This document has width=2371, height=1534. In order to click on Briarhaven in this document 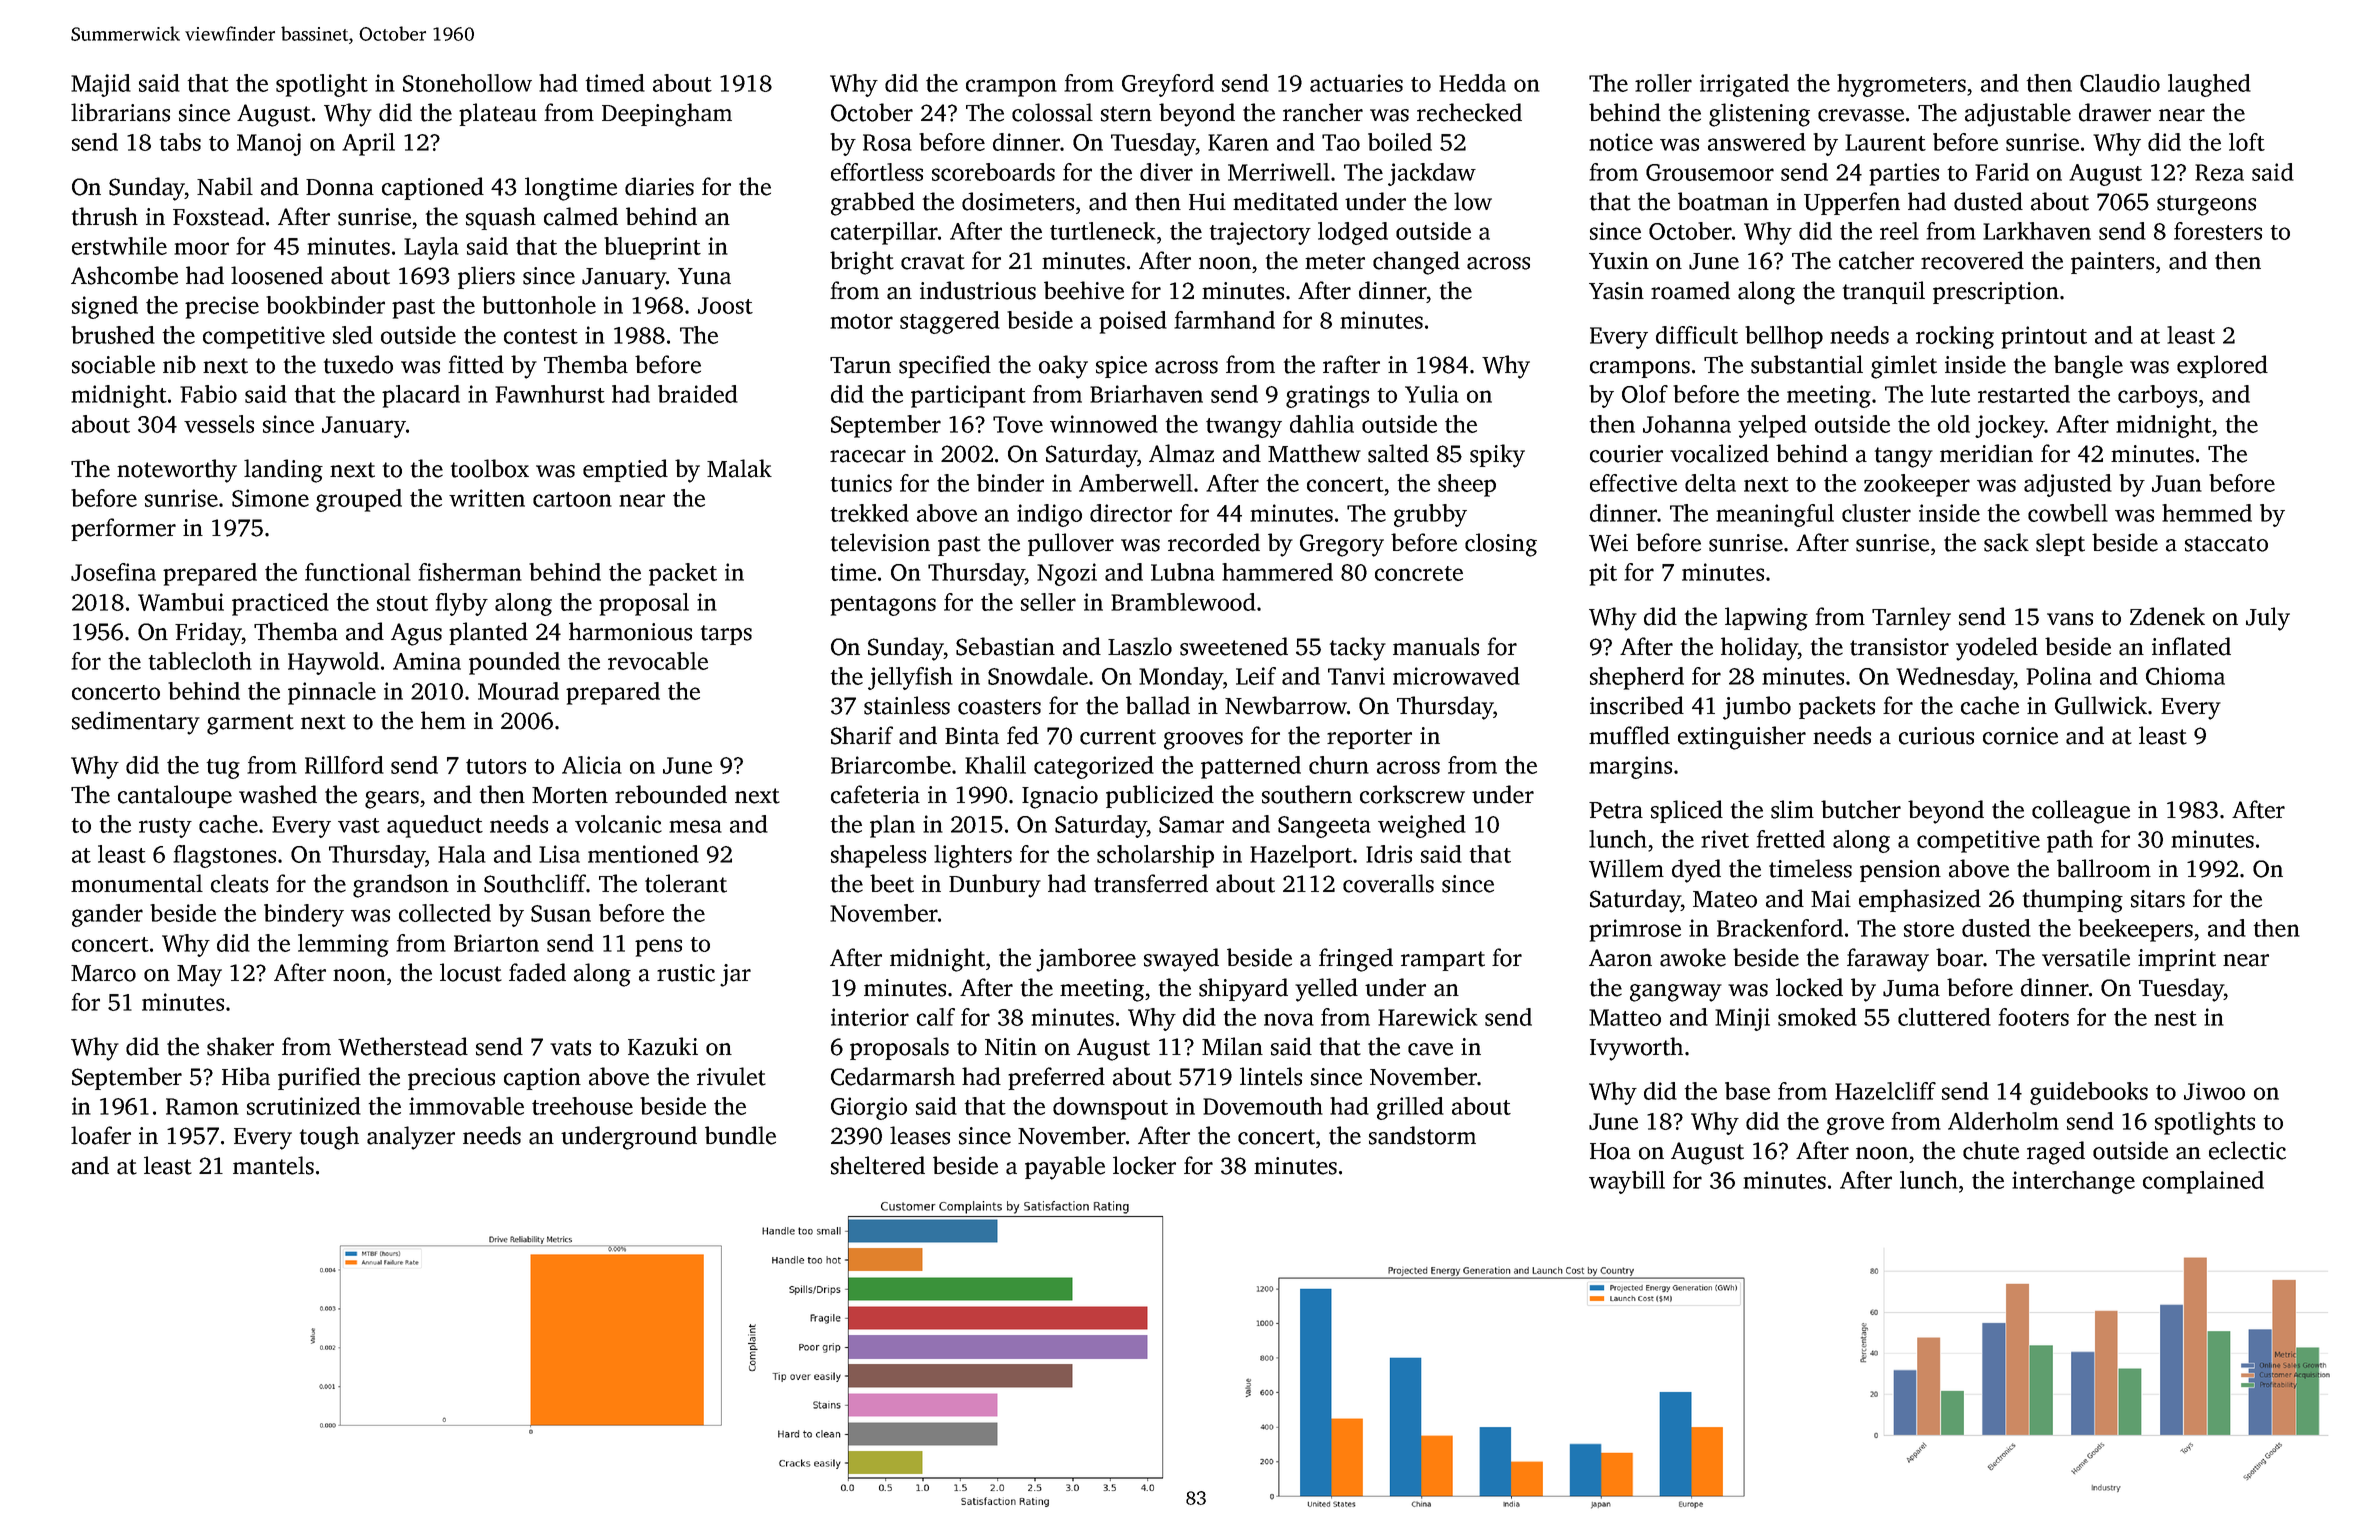, I will do `click(1146, 394)`.
